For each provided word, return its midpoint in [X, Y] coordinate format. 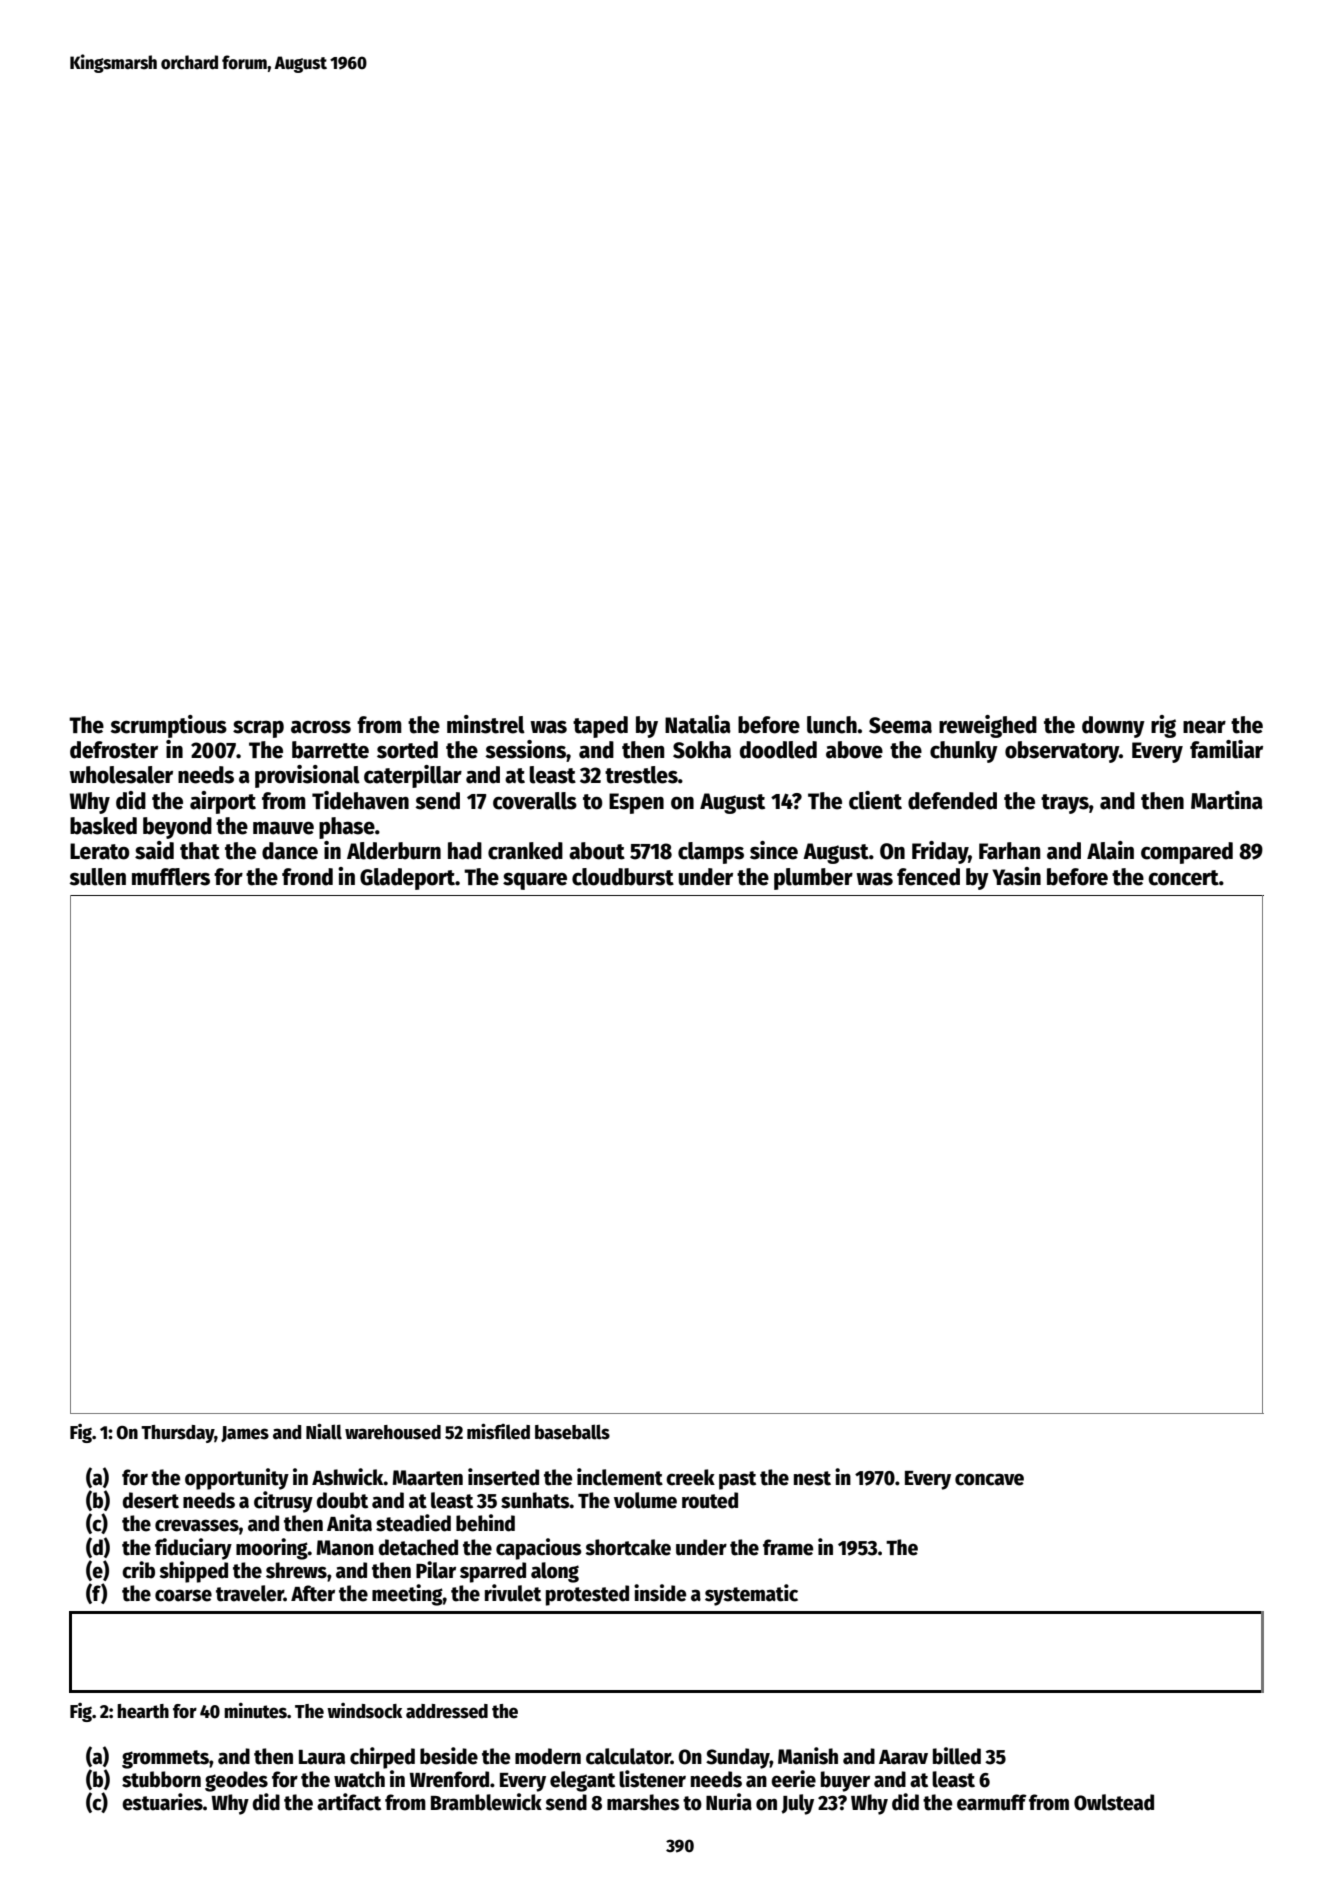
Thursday [177, 1434]
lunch [832, 725]
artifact [349, 1802]
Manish [808, 1756]
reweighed [988, 726]
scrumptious [168, 726]
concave [989, 1479]
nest [812, 1478]
